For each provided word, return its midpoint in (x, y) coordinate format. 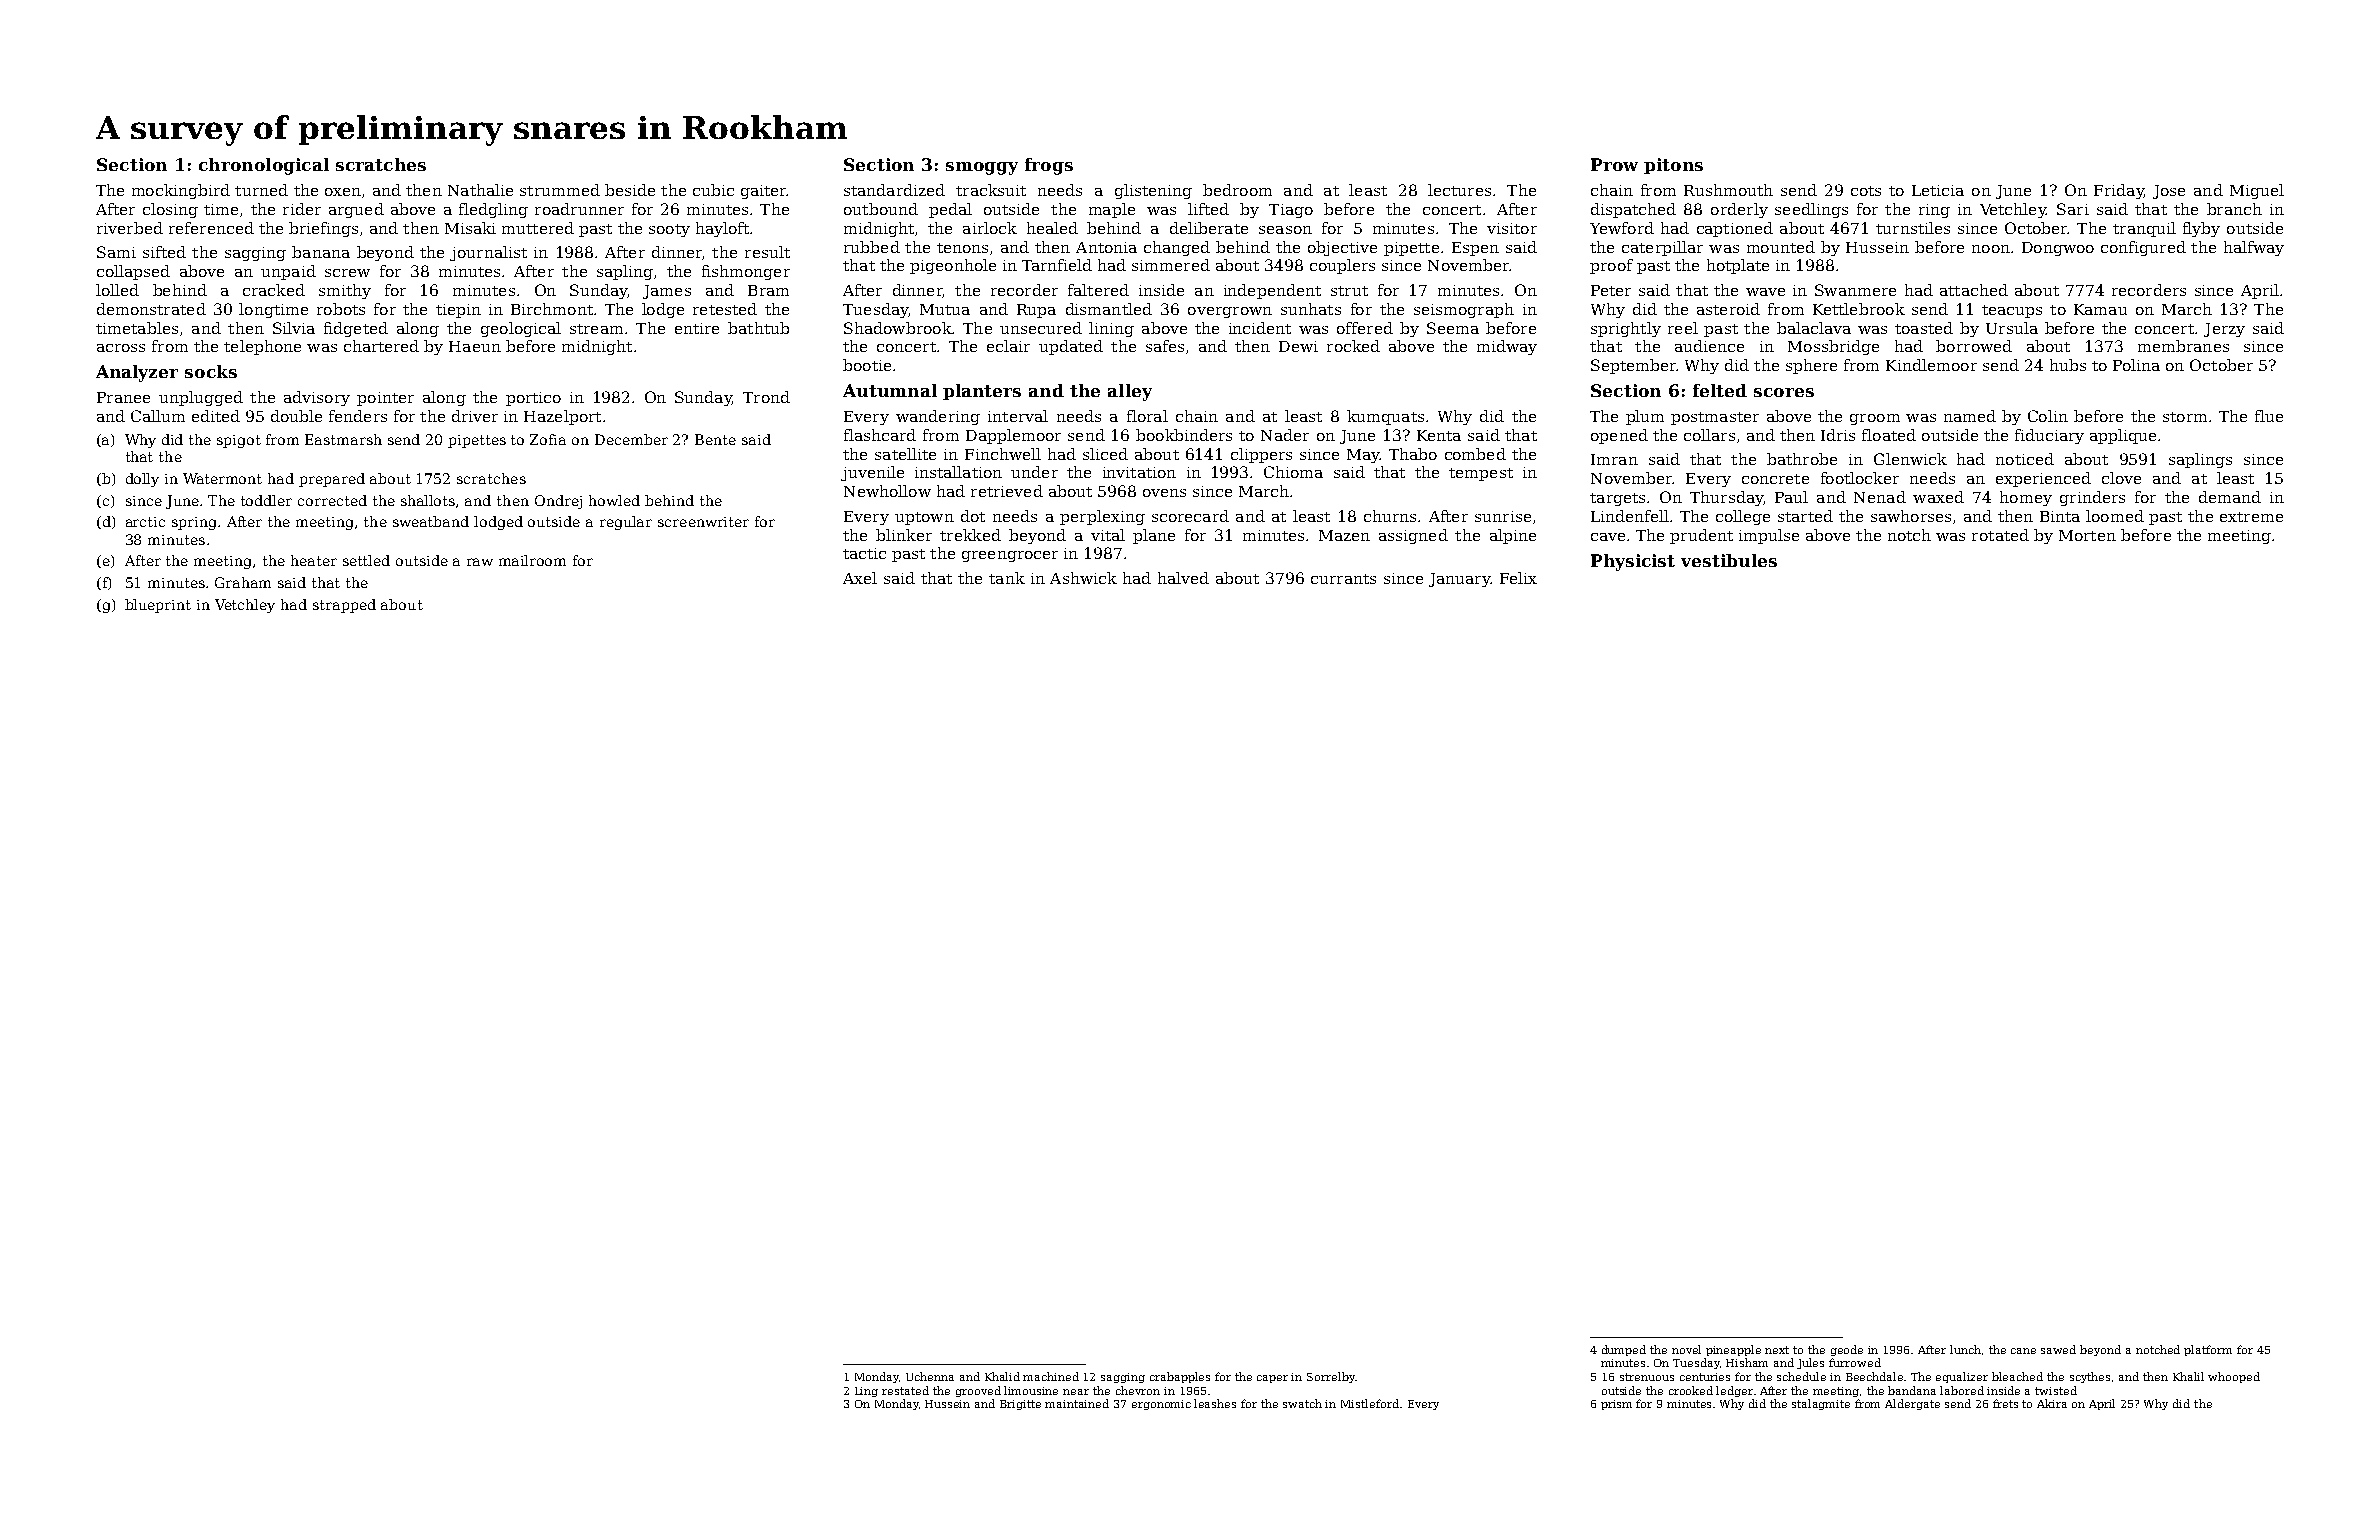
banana (321, 252)
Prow (1614, 164)
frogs (1049, 166)
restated (905, 1390)
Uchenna (930, 1376)
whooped (2234, 1377)
